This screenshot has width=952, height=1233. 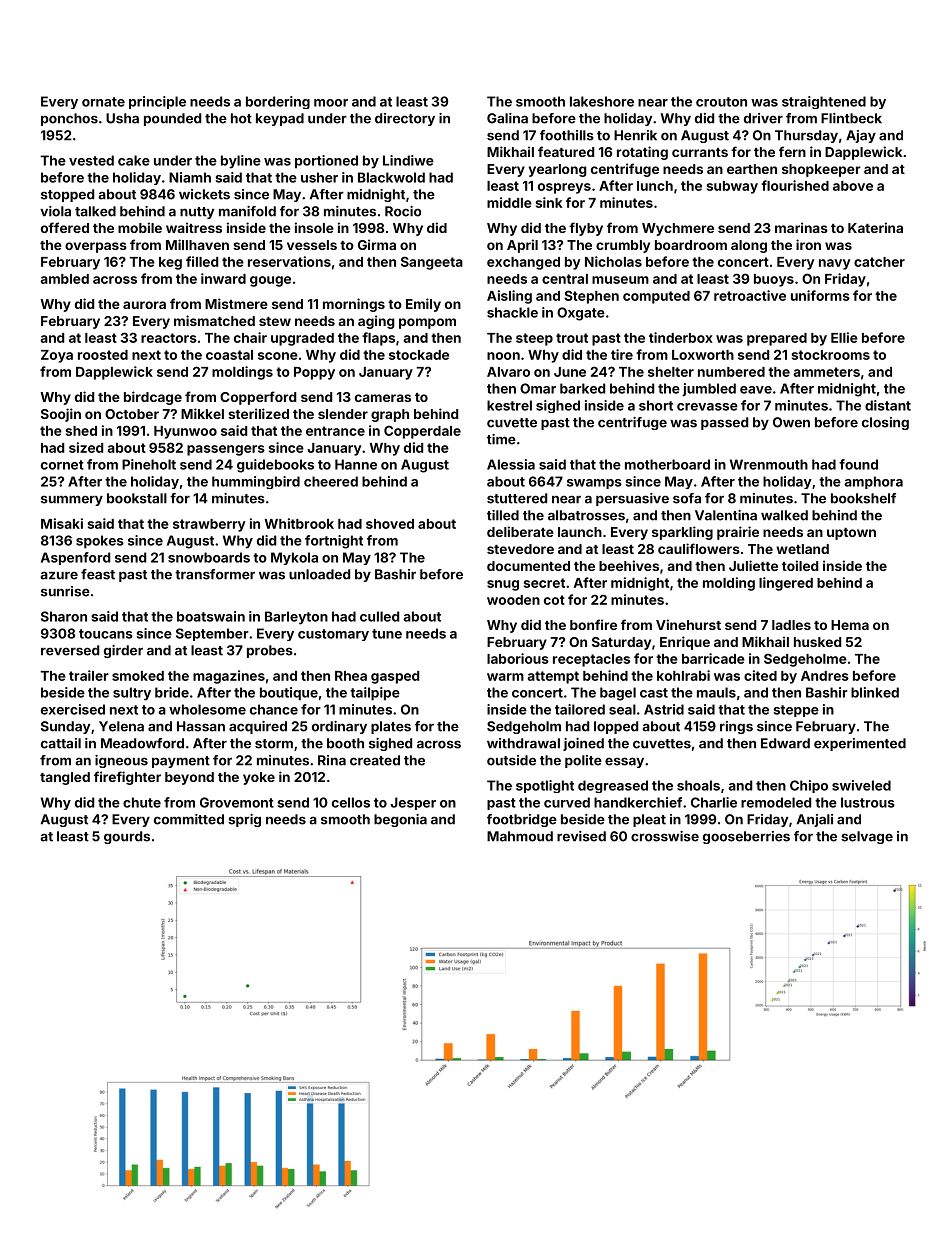 What do you see at coordinates (721, 102) in the screenshot?
I see `crouton` at bounding box center [721, 102].
